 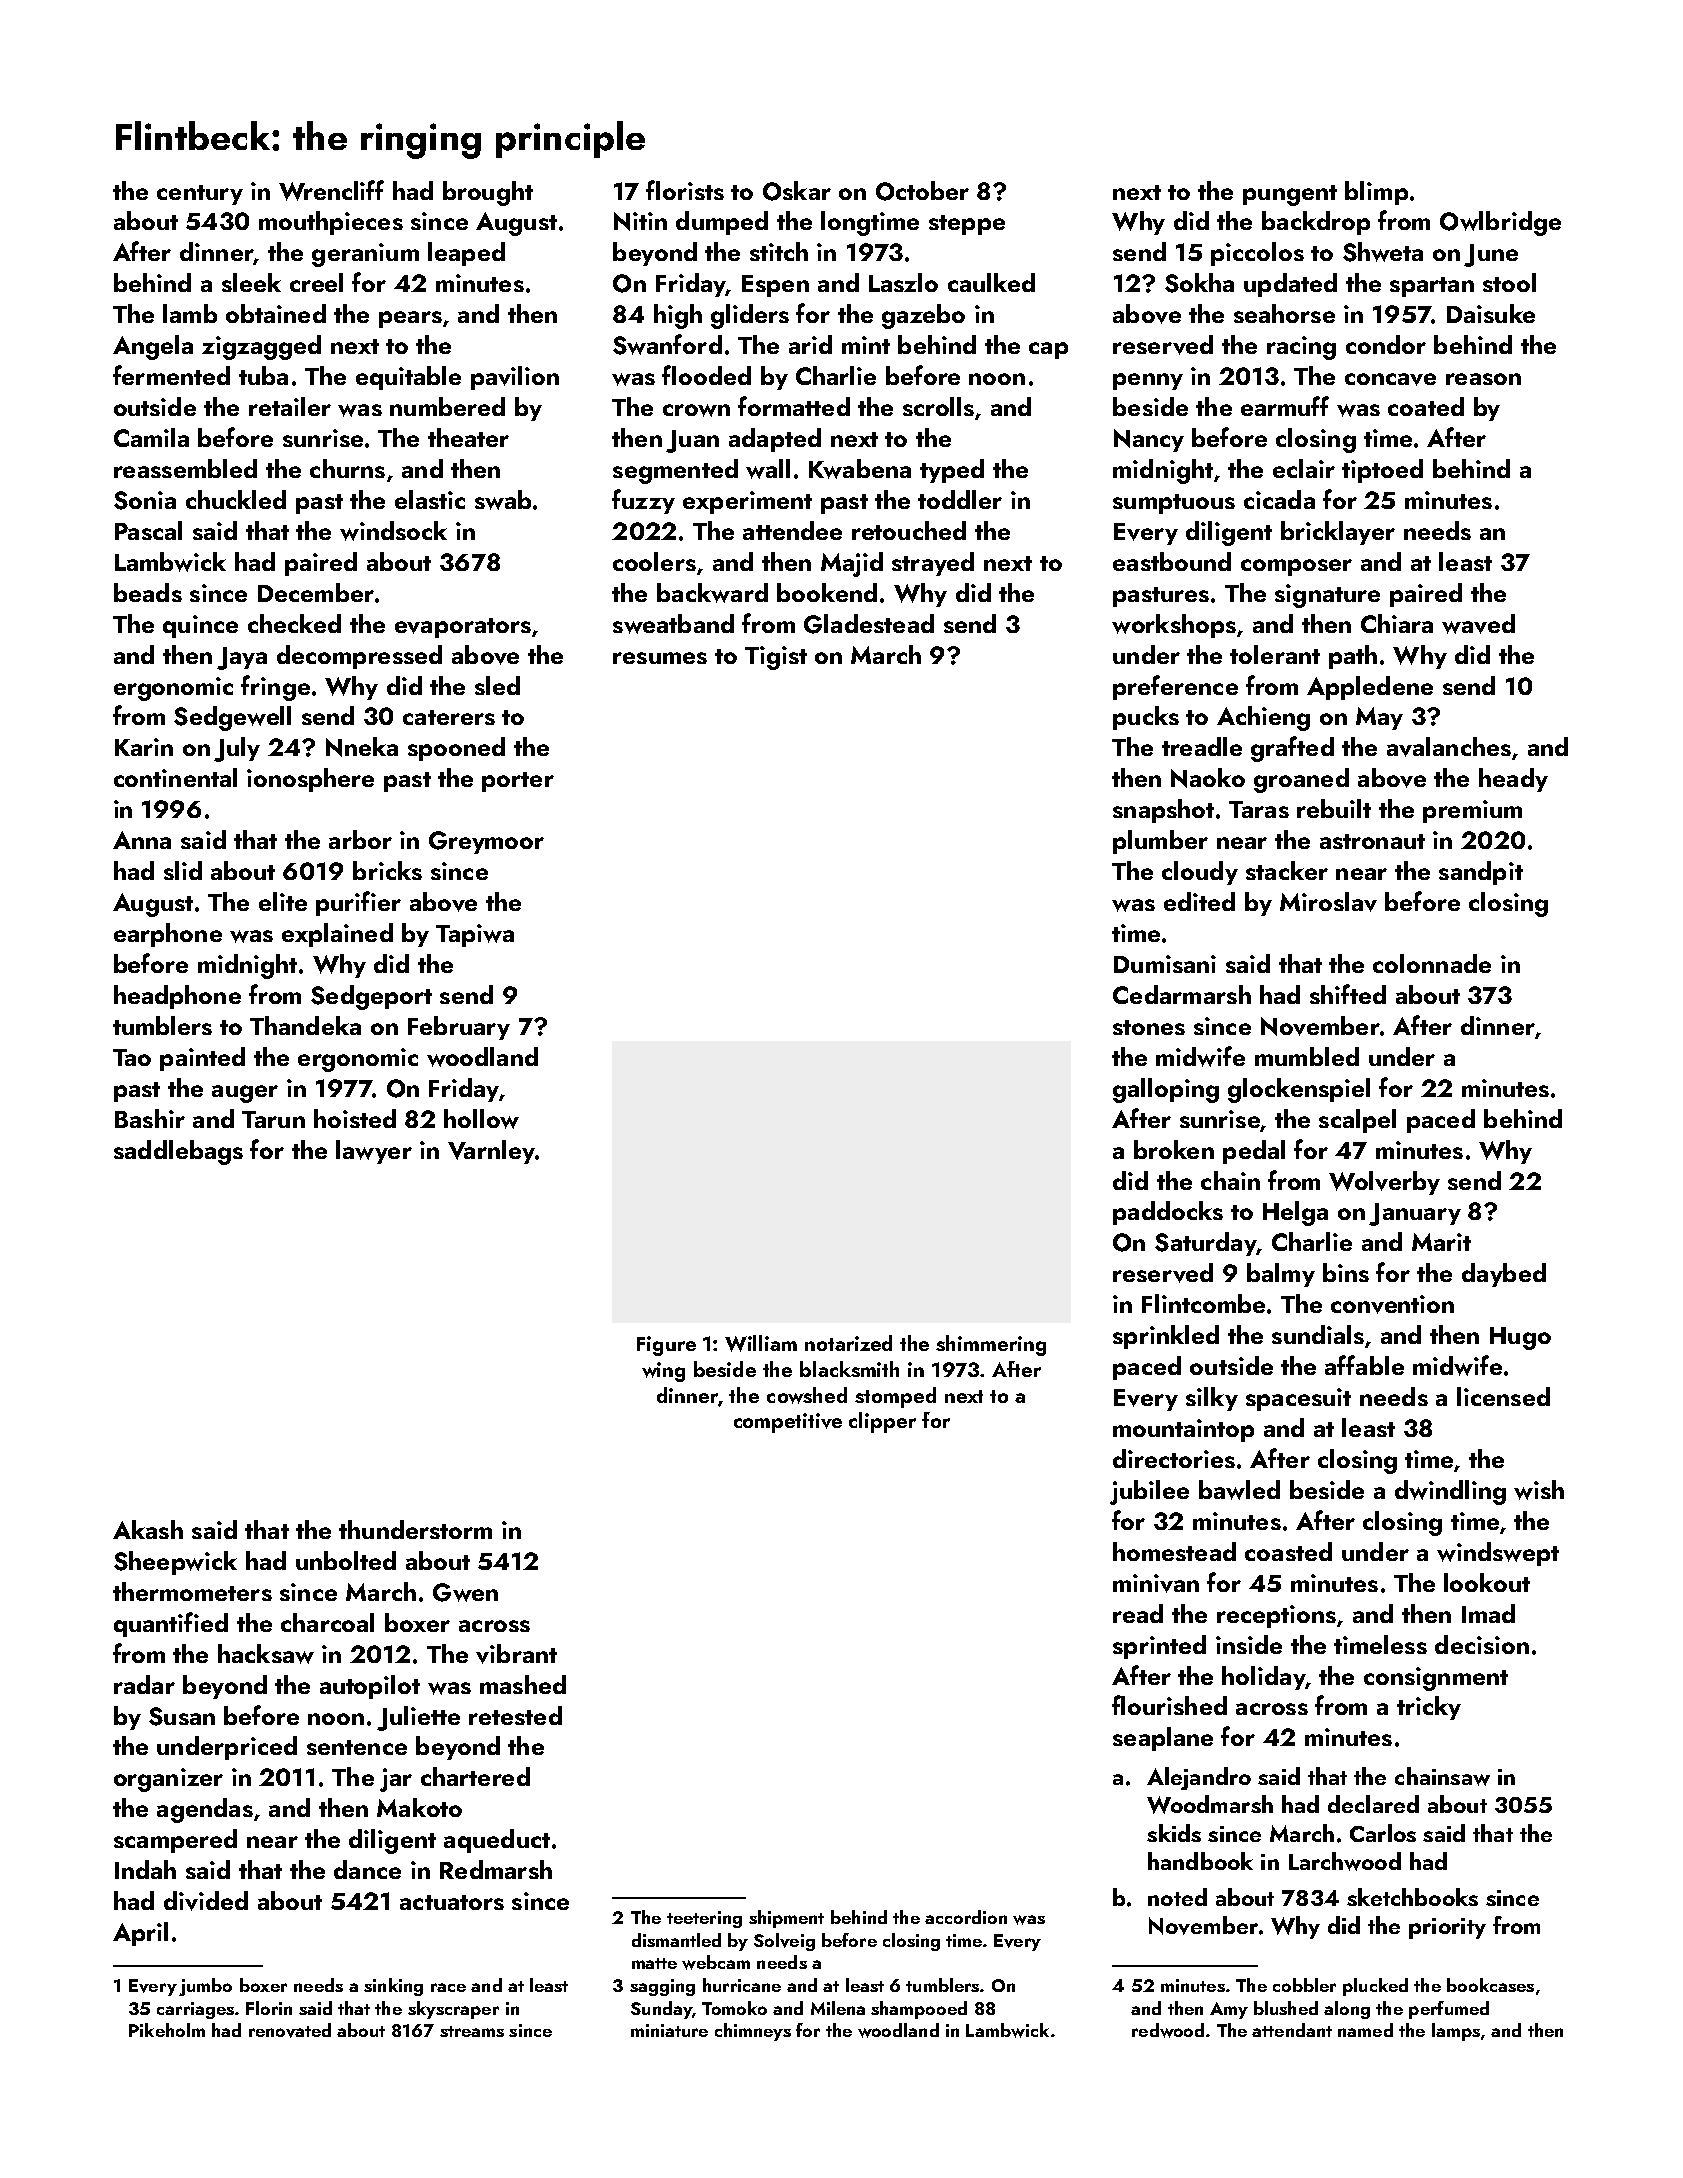 I want to click on cowshed, so click(x=807, y=1395).
